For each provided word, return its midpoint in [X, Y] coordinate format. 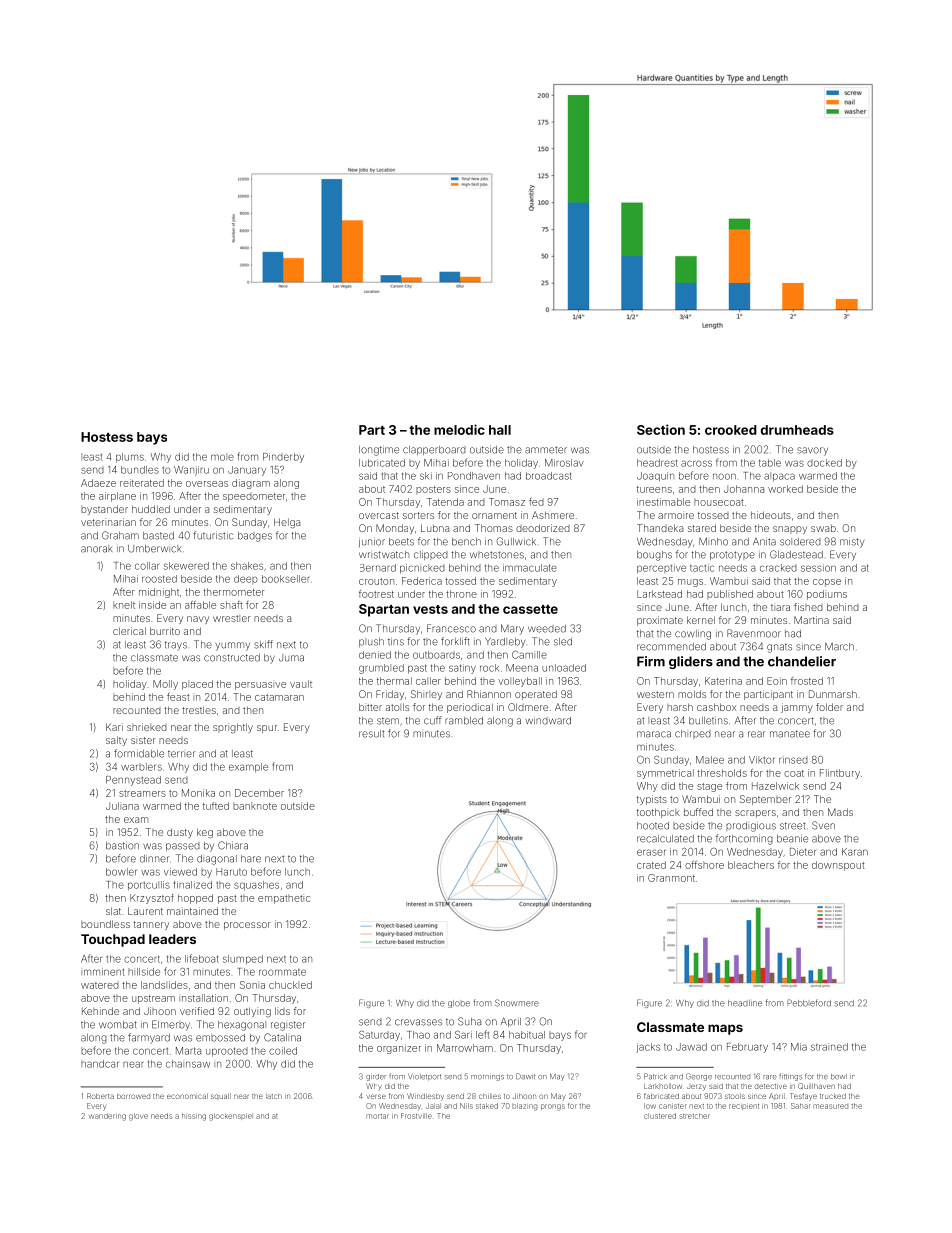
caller [428, 681]
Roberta [100, 1096]
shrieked [147, 727]
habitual [527, 1035]
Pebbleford [809, 1003]
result [371, 734]
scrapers [755, 814]
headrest [657, 463]
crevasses [418, 1022]
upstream [153, 999]
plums [130, 458]
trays [176, 646]
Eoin [777, 681]
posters [433, 490]
